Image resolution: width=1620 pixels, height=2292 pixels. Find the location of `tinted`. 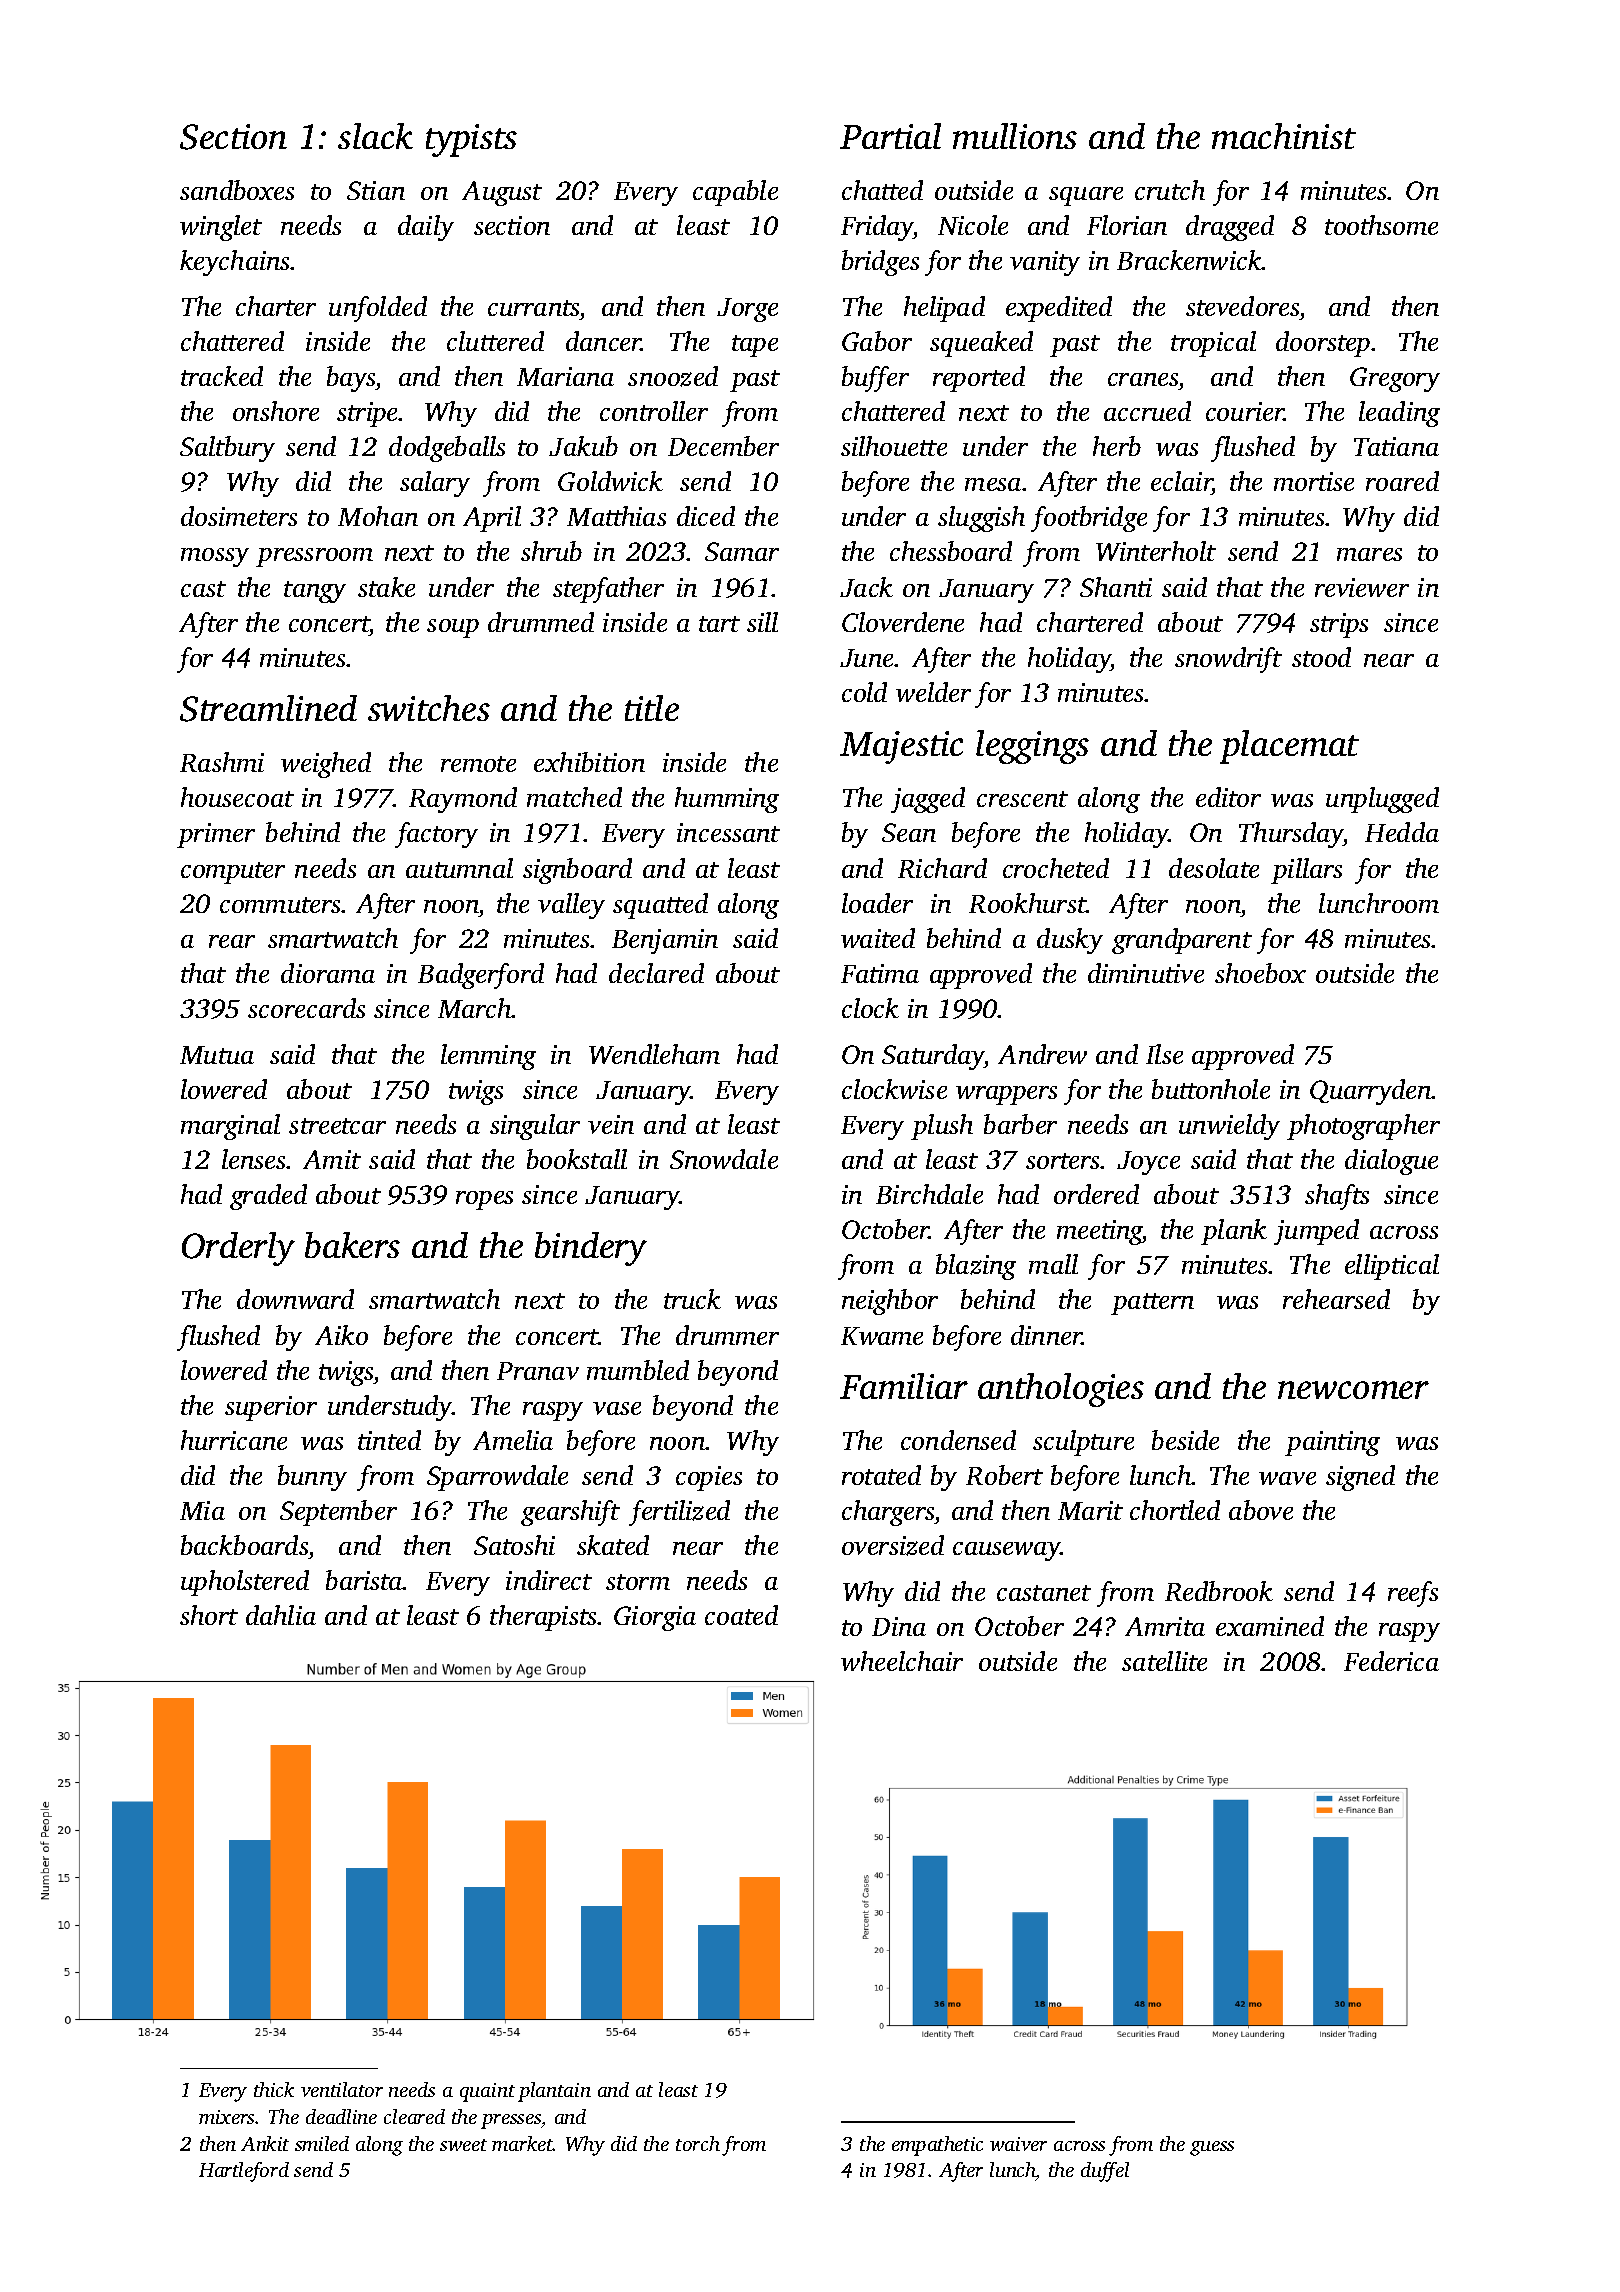

tinted is located at coordinates (389, 1440).
